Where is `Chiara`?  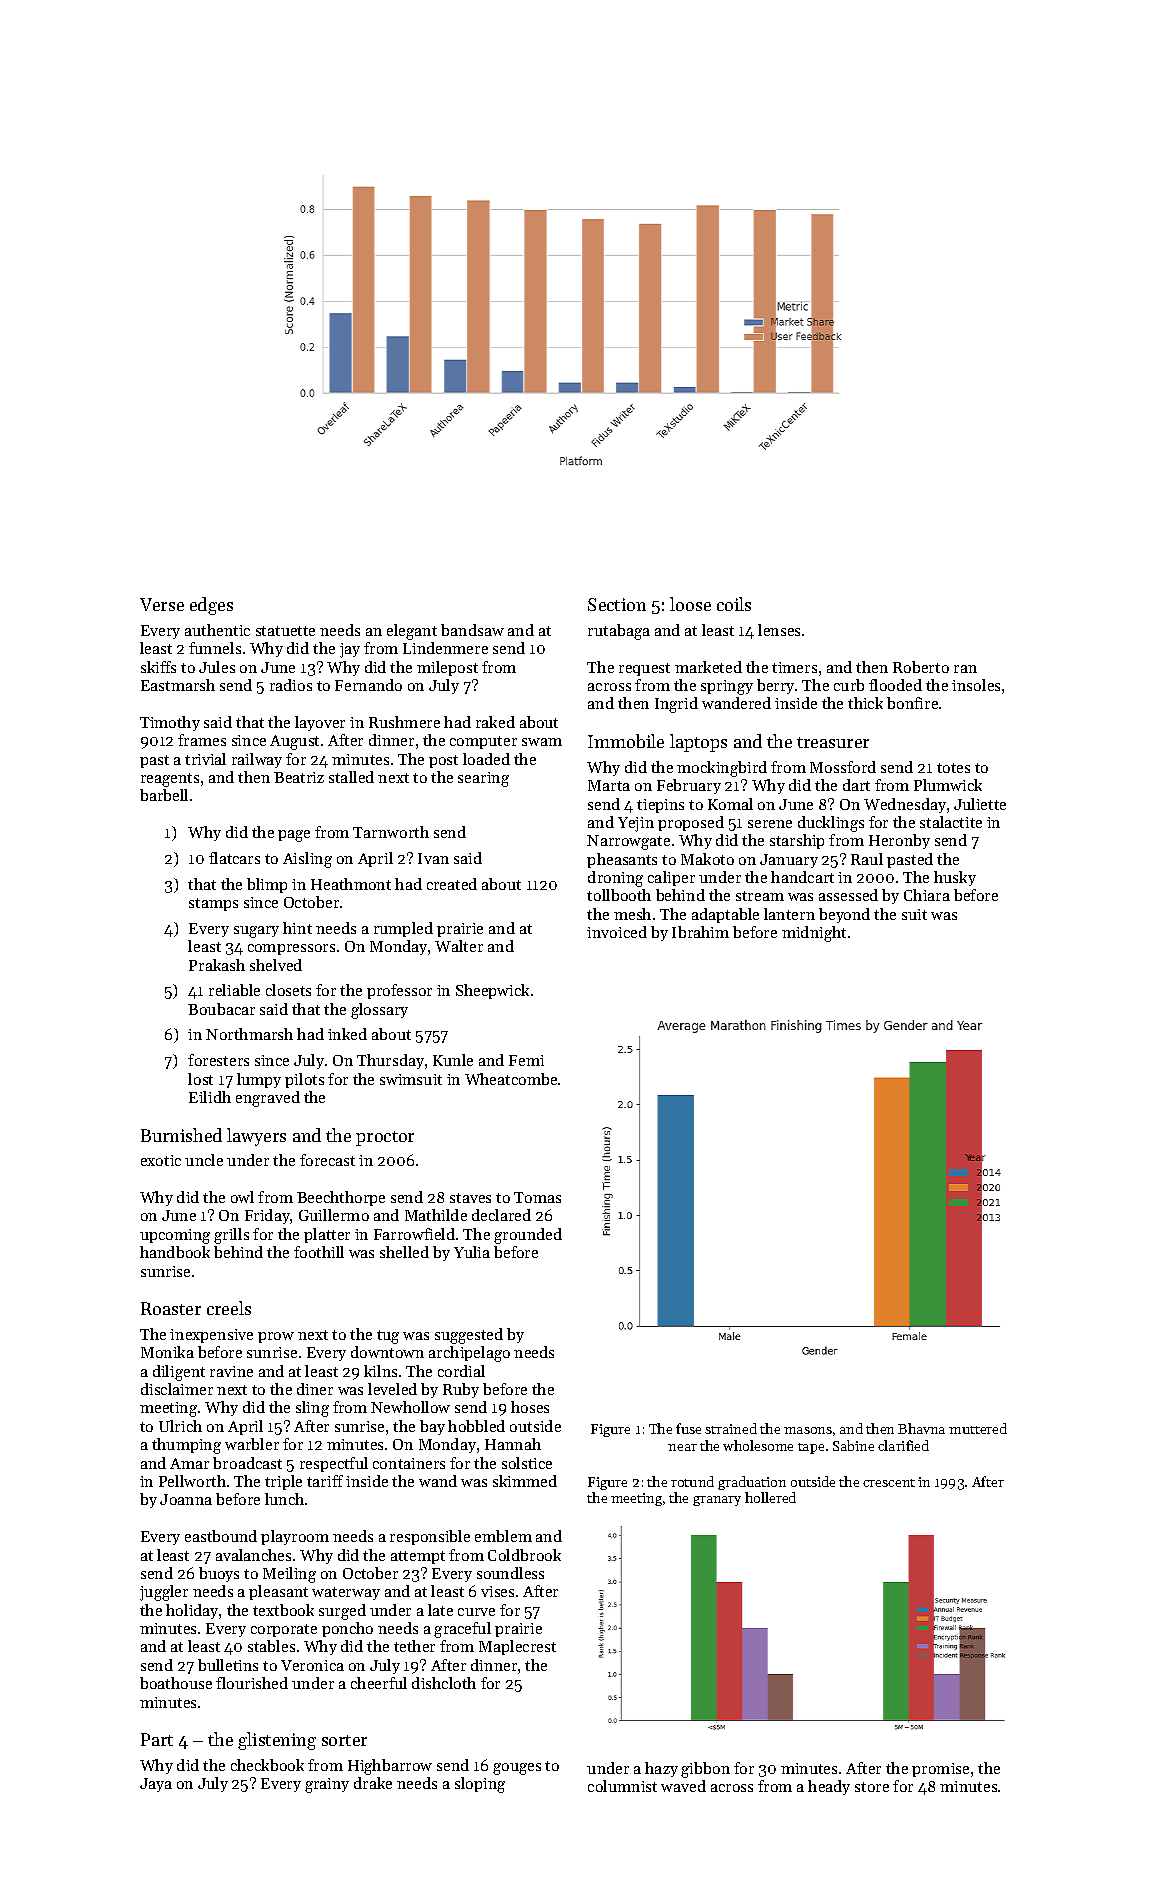
Chiara is located at coordinates (927, 895).
